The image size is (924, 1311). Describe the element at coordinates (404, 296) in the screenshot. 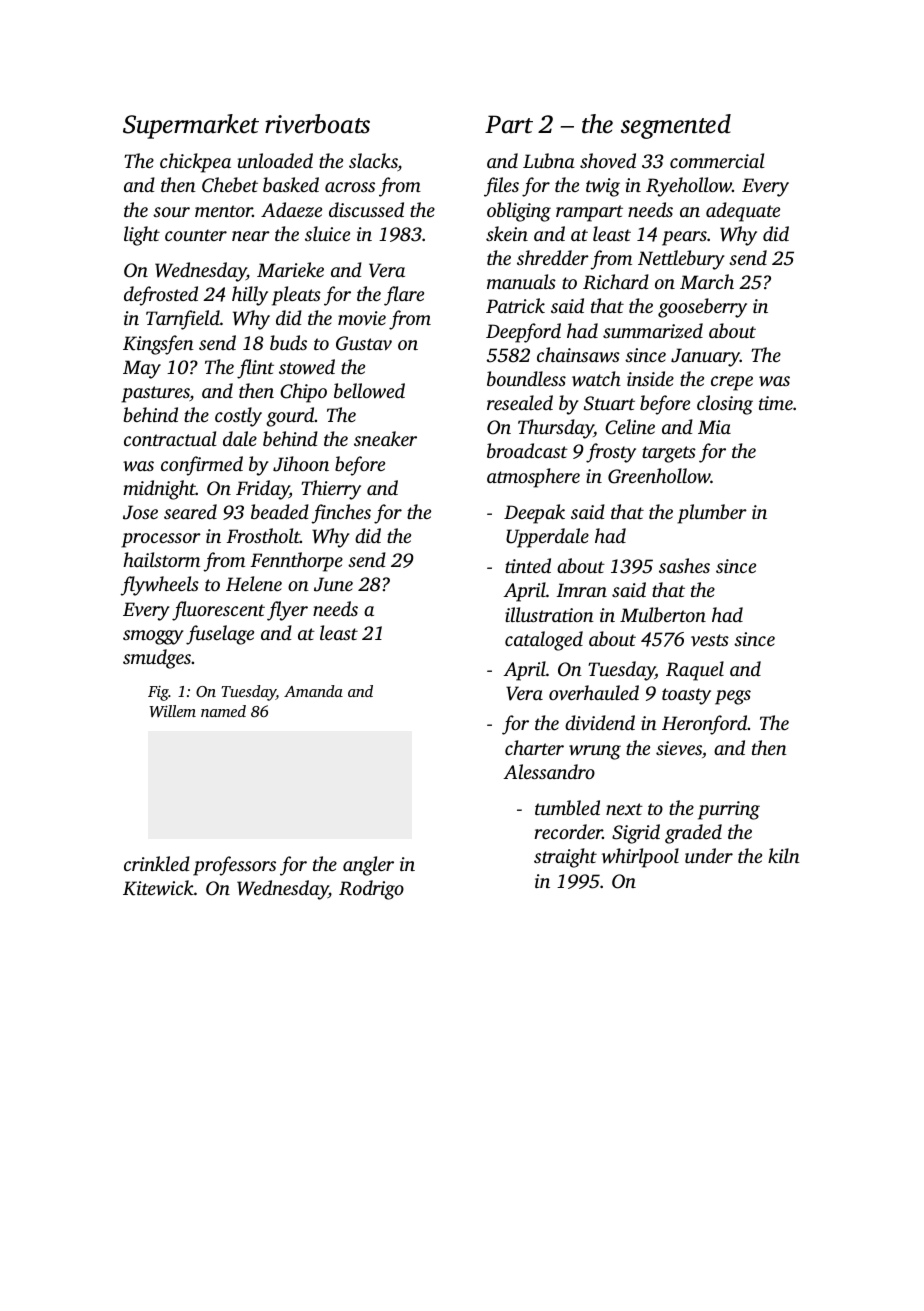

I see `flare` at that location.
